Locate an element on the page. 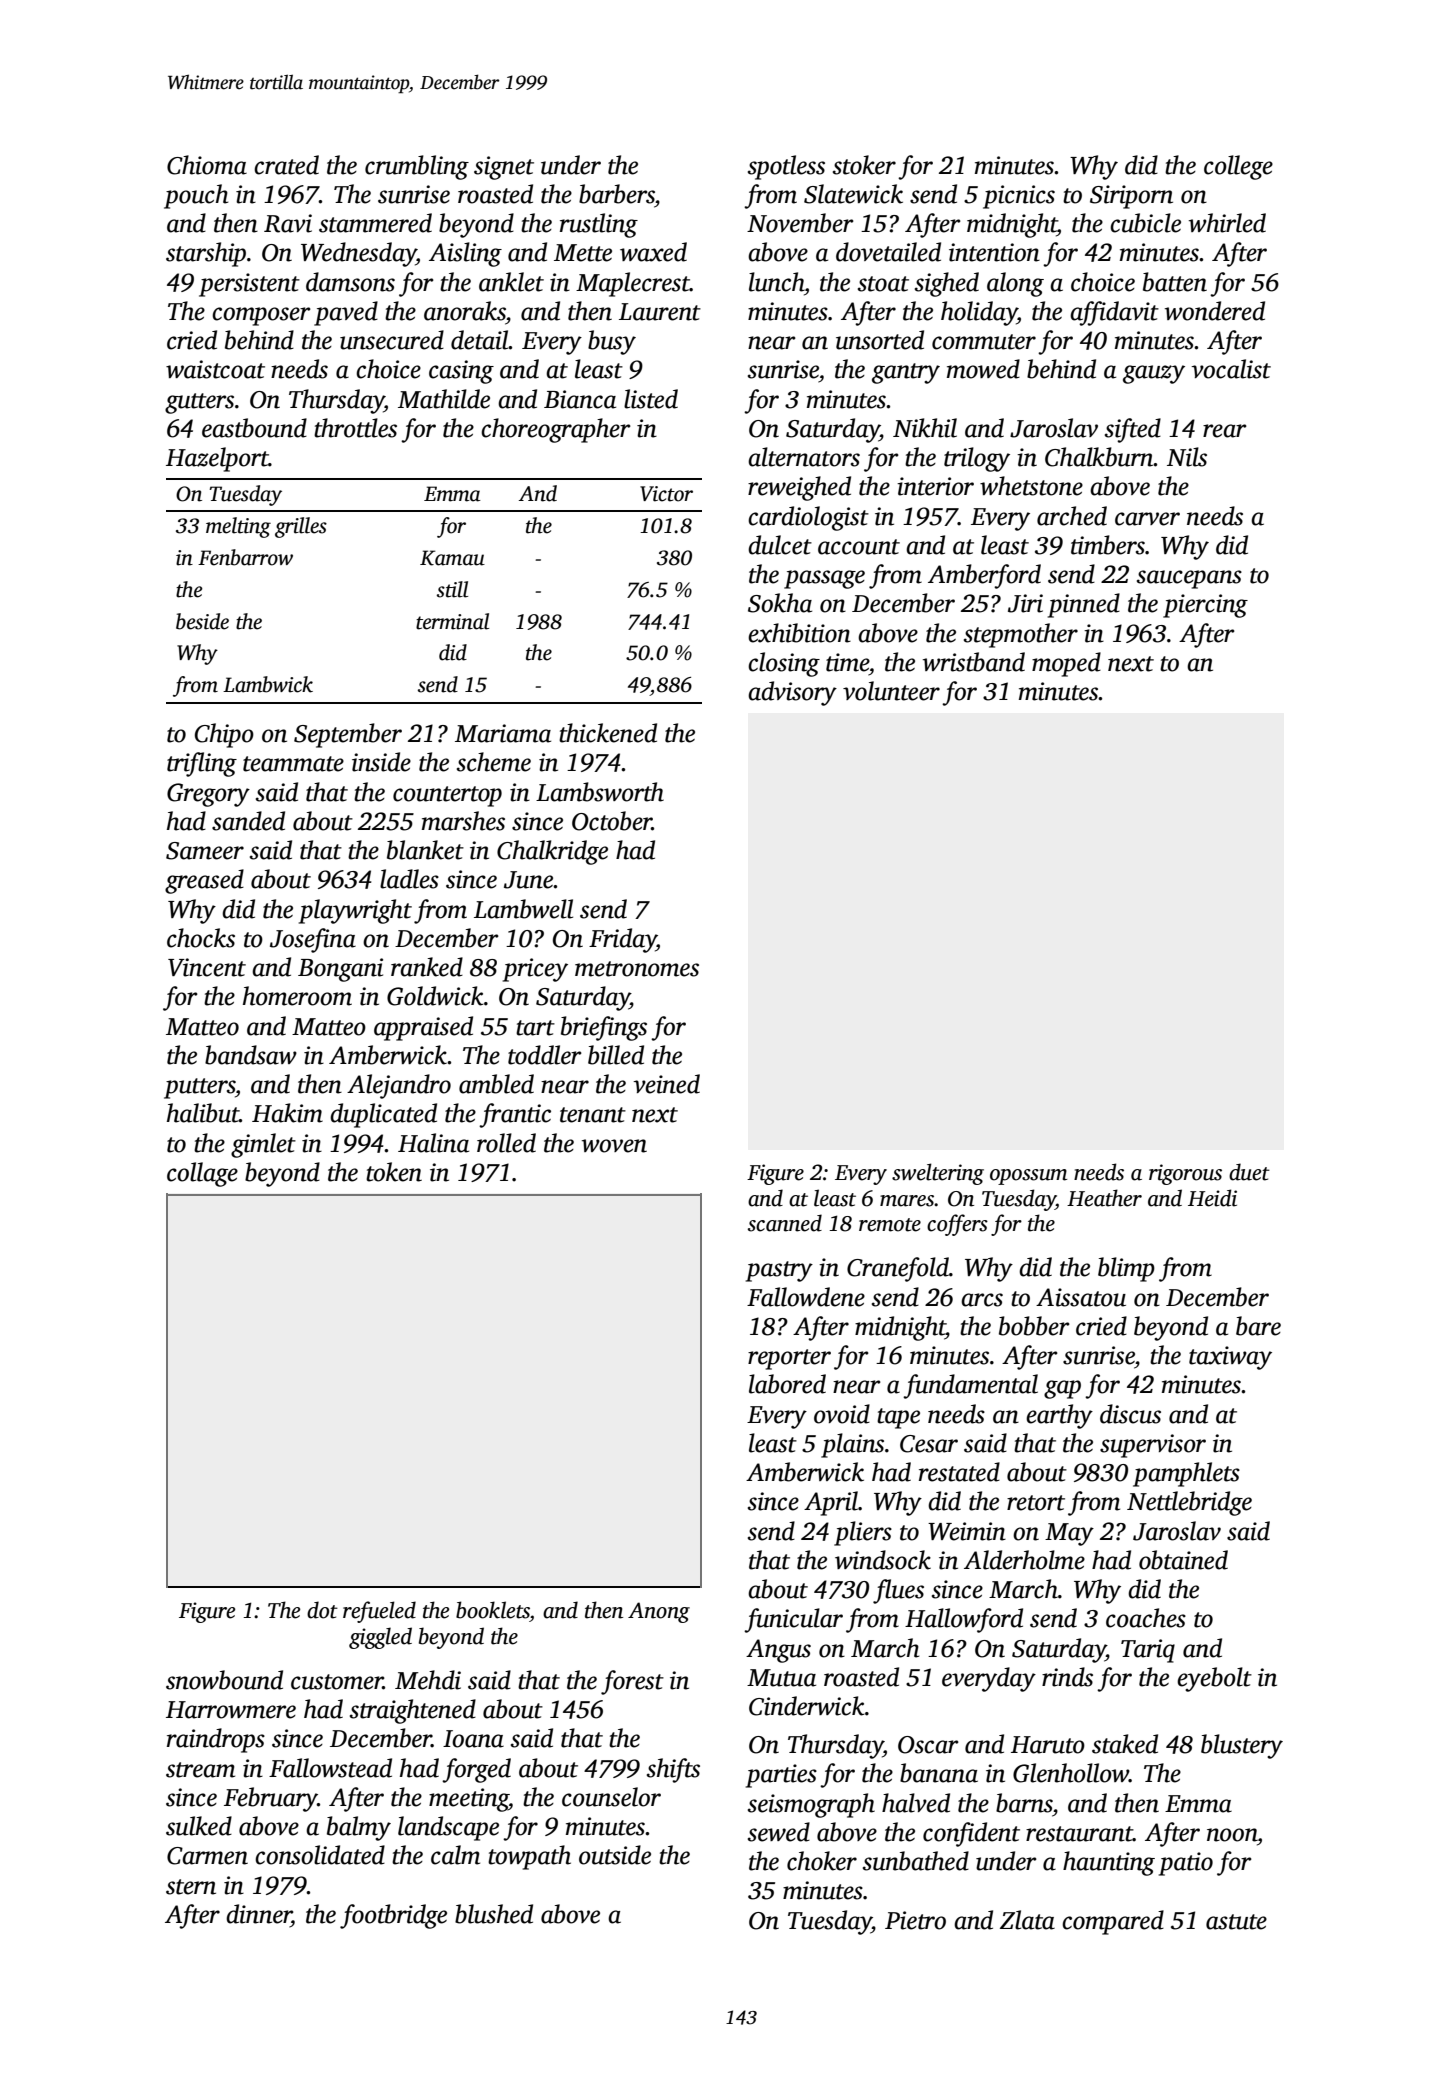  spotless is located at coordinates (786, 167).
